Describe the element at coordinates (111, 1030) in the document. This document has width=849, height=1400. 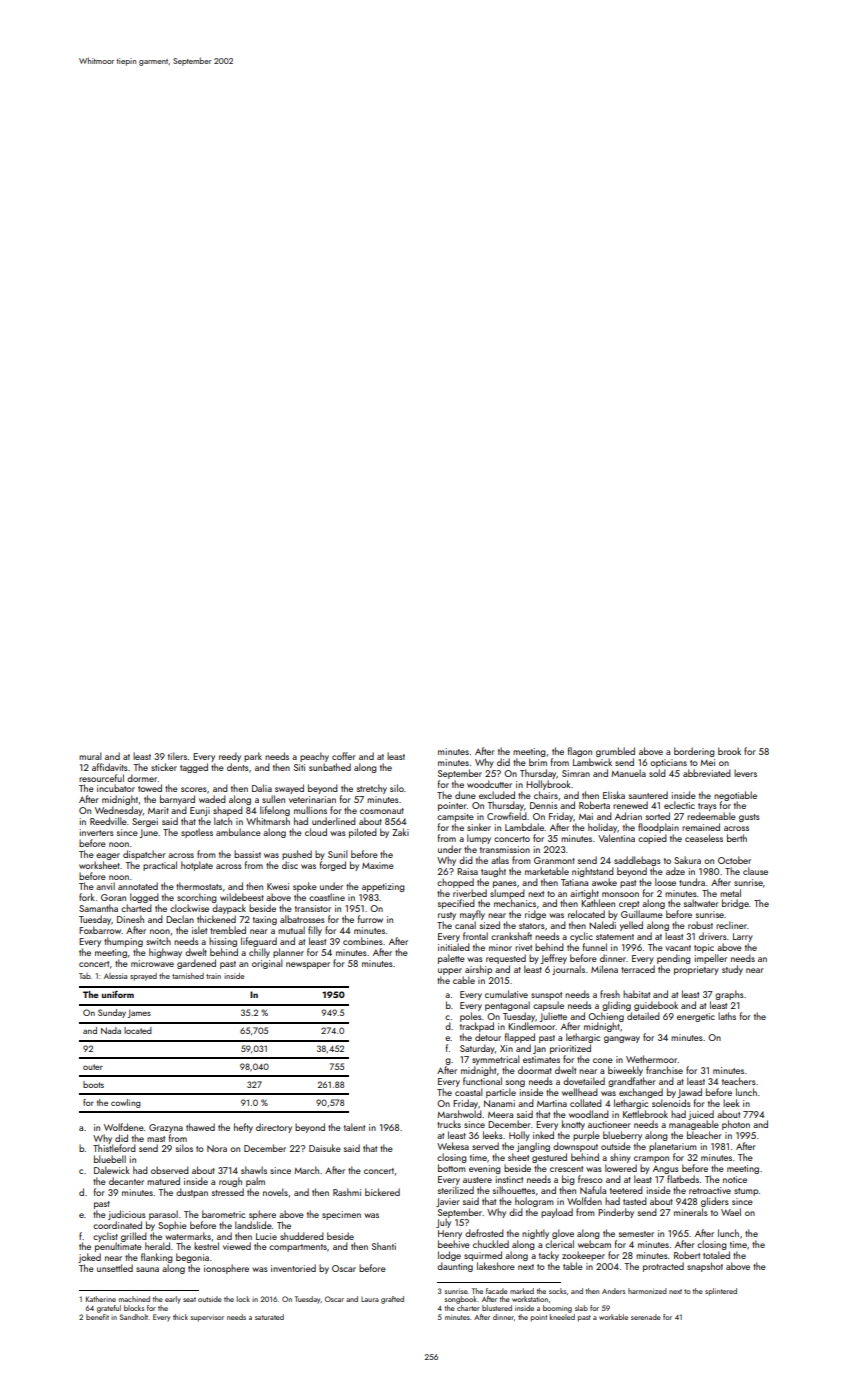
I see `Nada` at that location.
